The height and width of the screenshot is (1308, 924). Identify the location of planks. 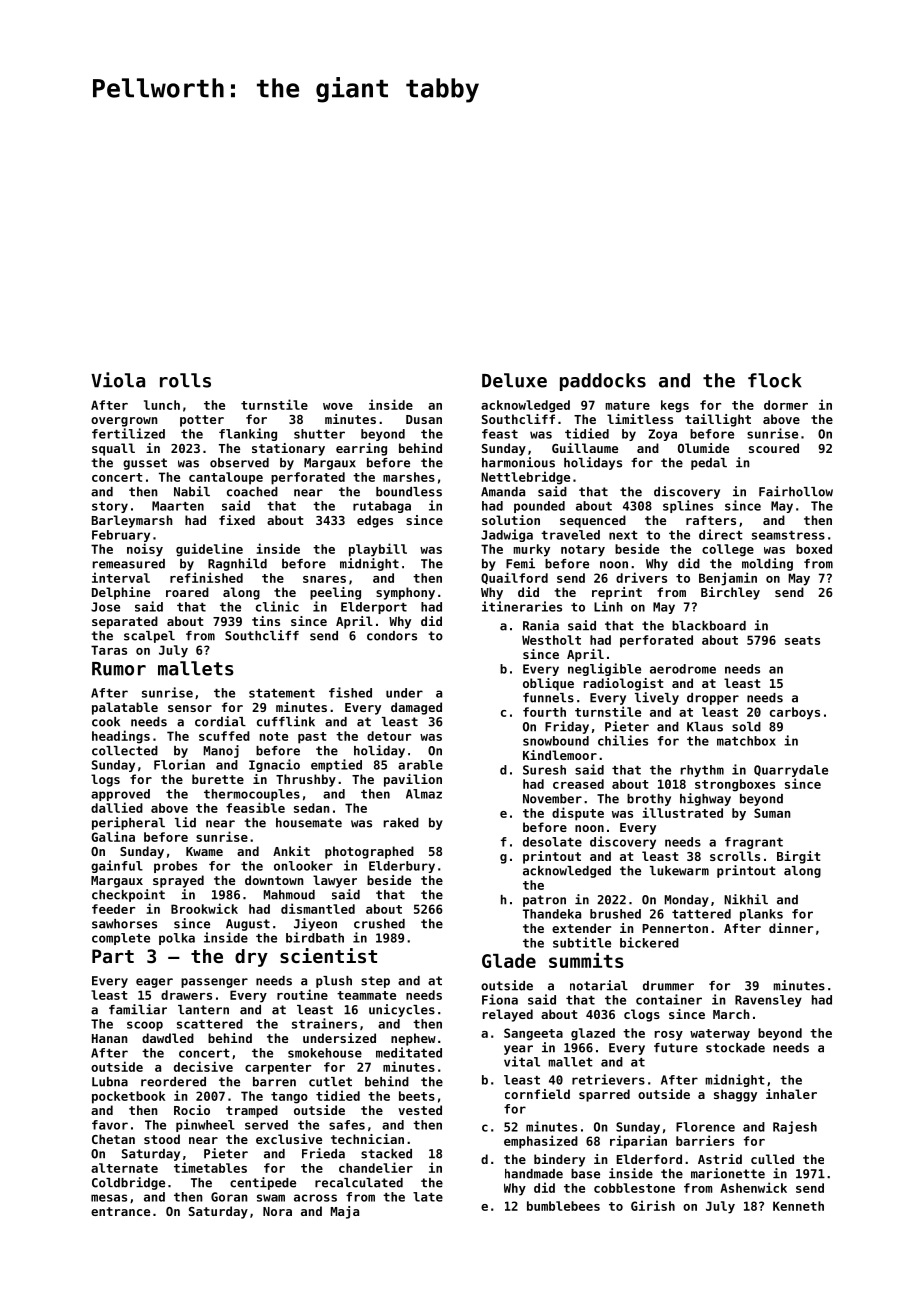
(761, 915).
